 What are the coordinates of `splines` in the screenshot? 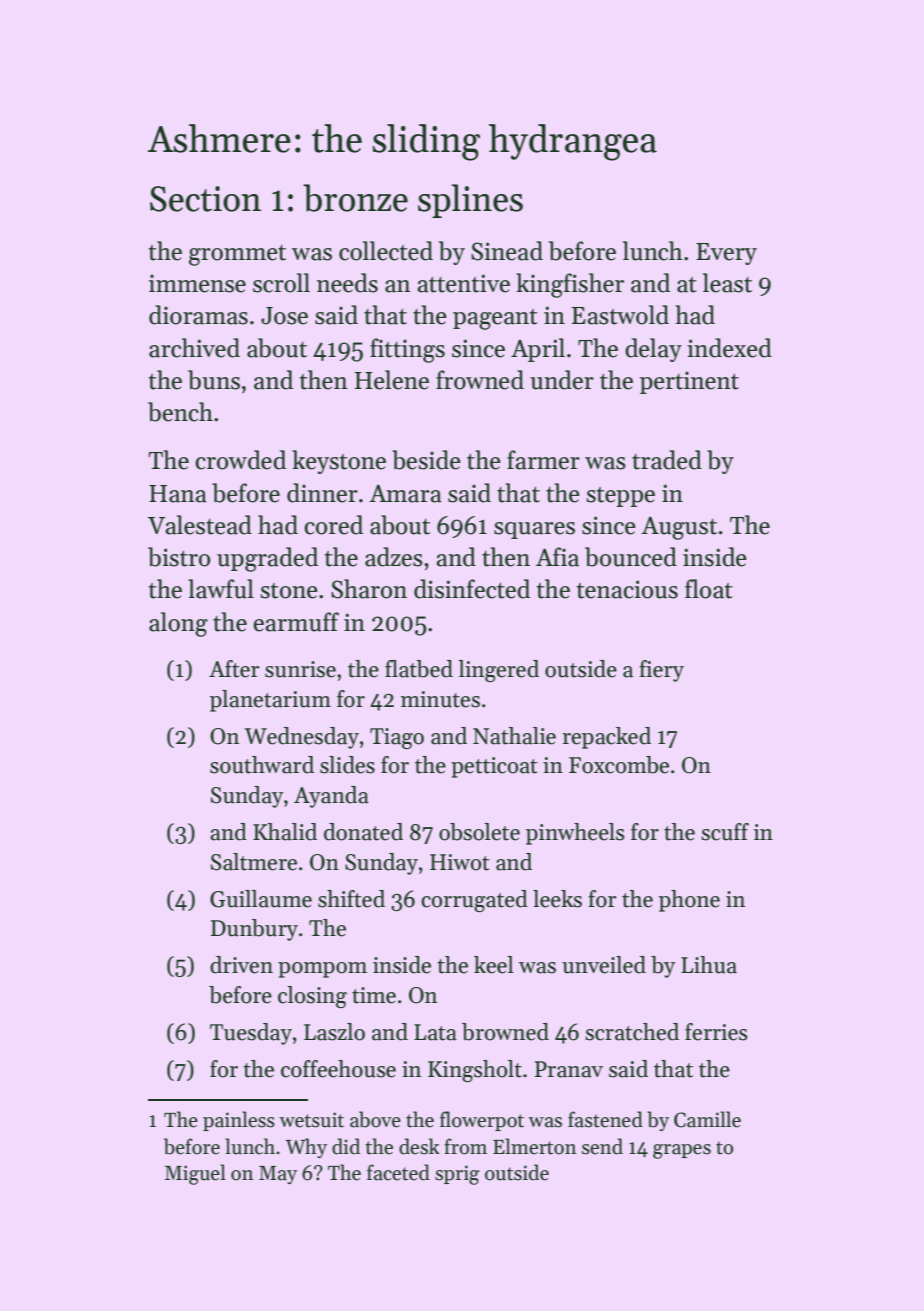 It's located at (470, 201).
